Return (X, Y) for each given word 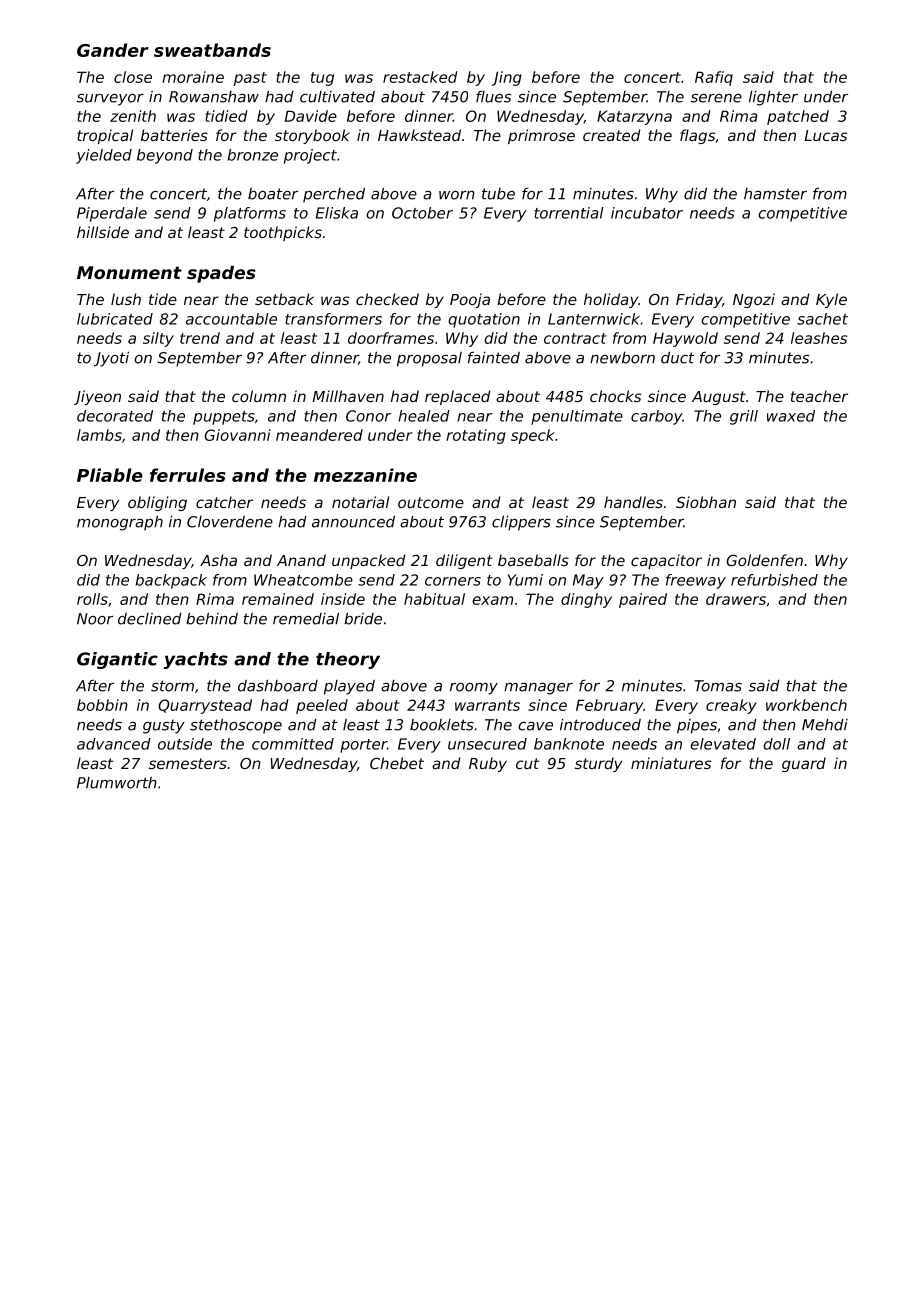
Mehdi (825, 725)
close (133, 77)
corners (453, 581)
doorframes (391, 338)
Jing (507, 78)
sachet (822, 319)
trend (200, 338)
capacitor (666, 561)
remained (278, 599)
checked (387, 299)
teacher (819, 396)
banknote (569, 744)
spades (221, 274)
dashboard (278, 685)
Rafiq (714, 78)
